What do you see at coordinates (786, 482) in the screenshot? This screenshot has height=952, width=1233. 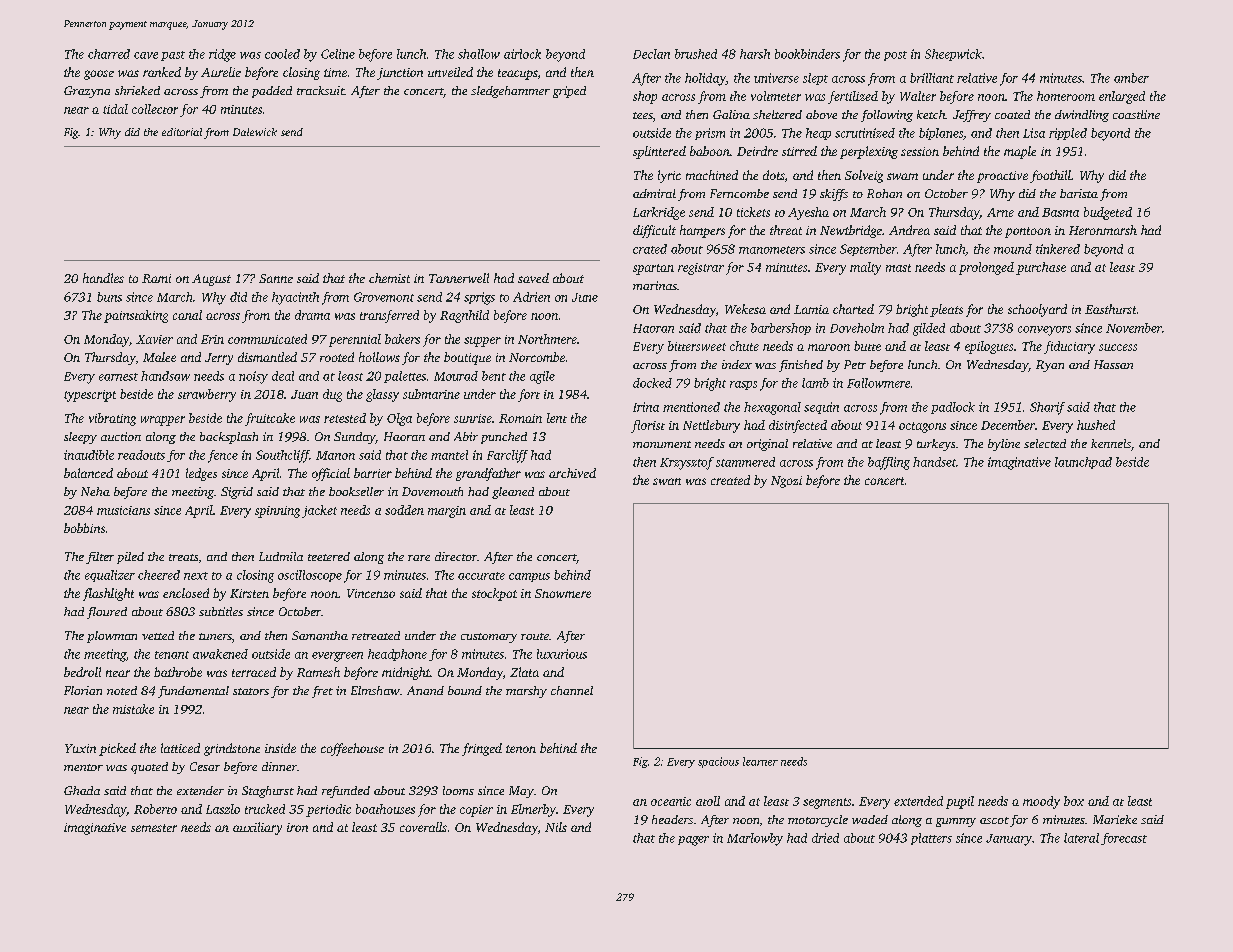 I see `Ngozi` at bounding box center [786, 482].
